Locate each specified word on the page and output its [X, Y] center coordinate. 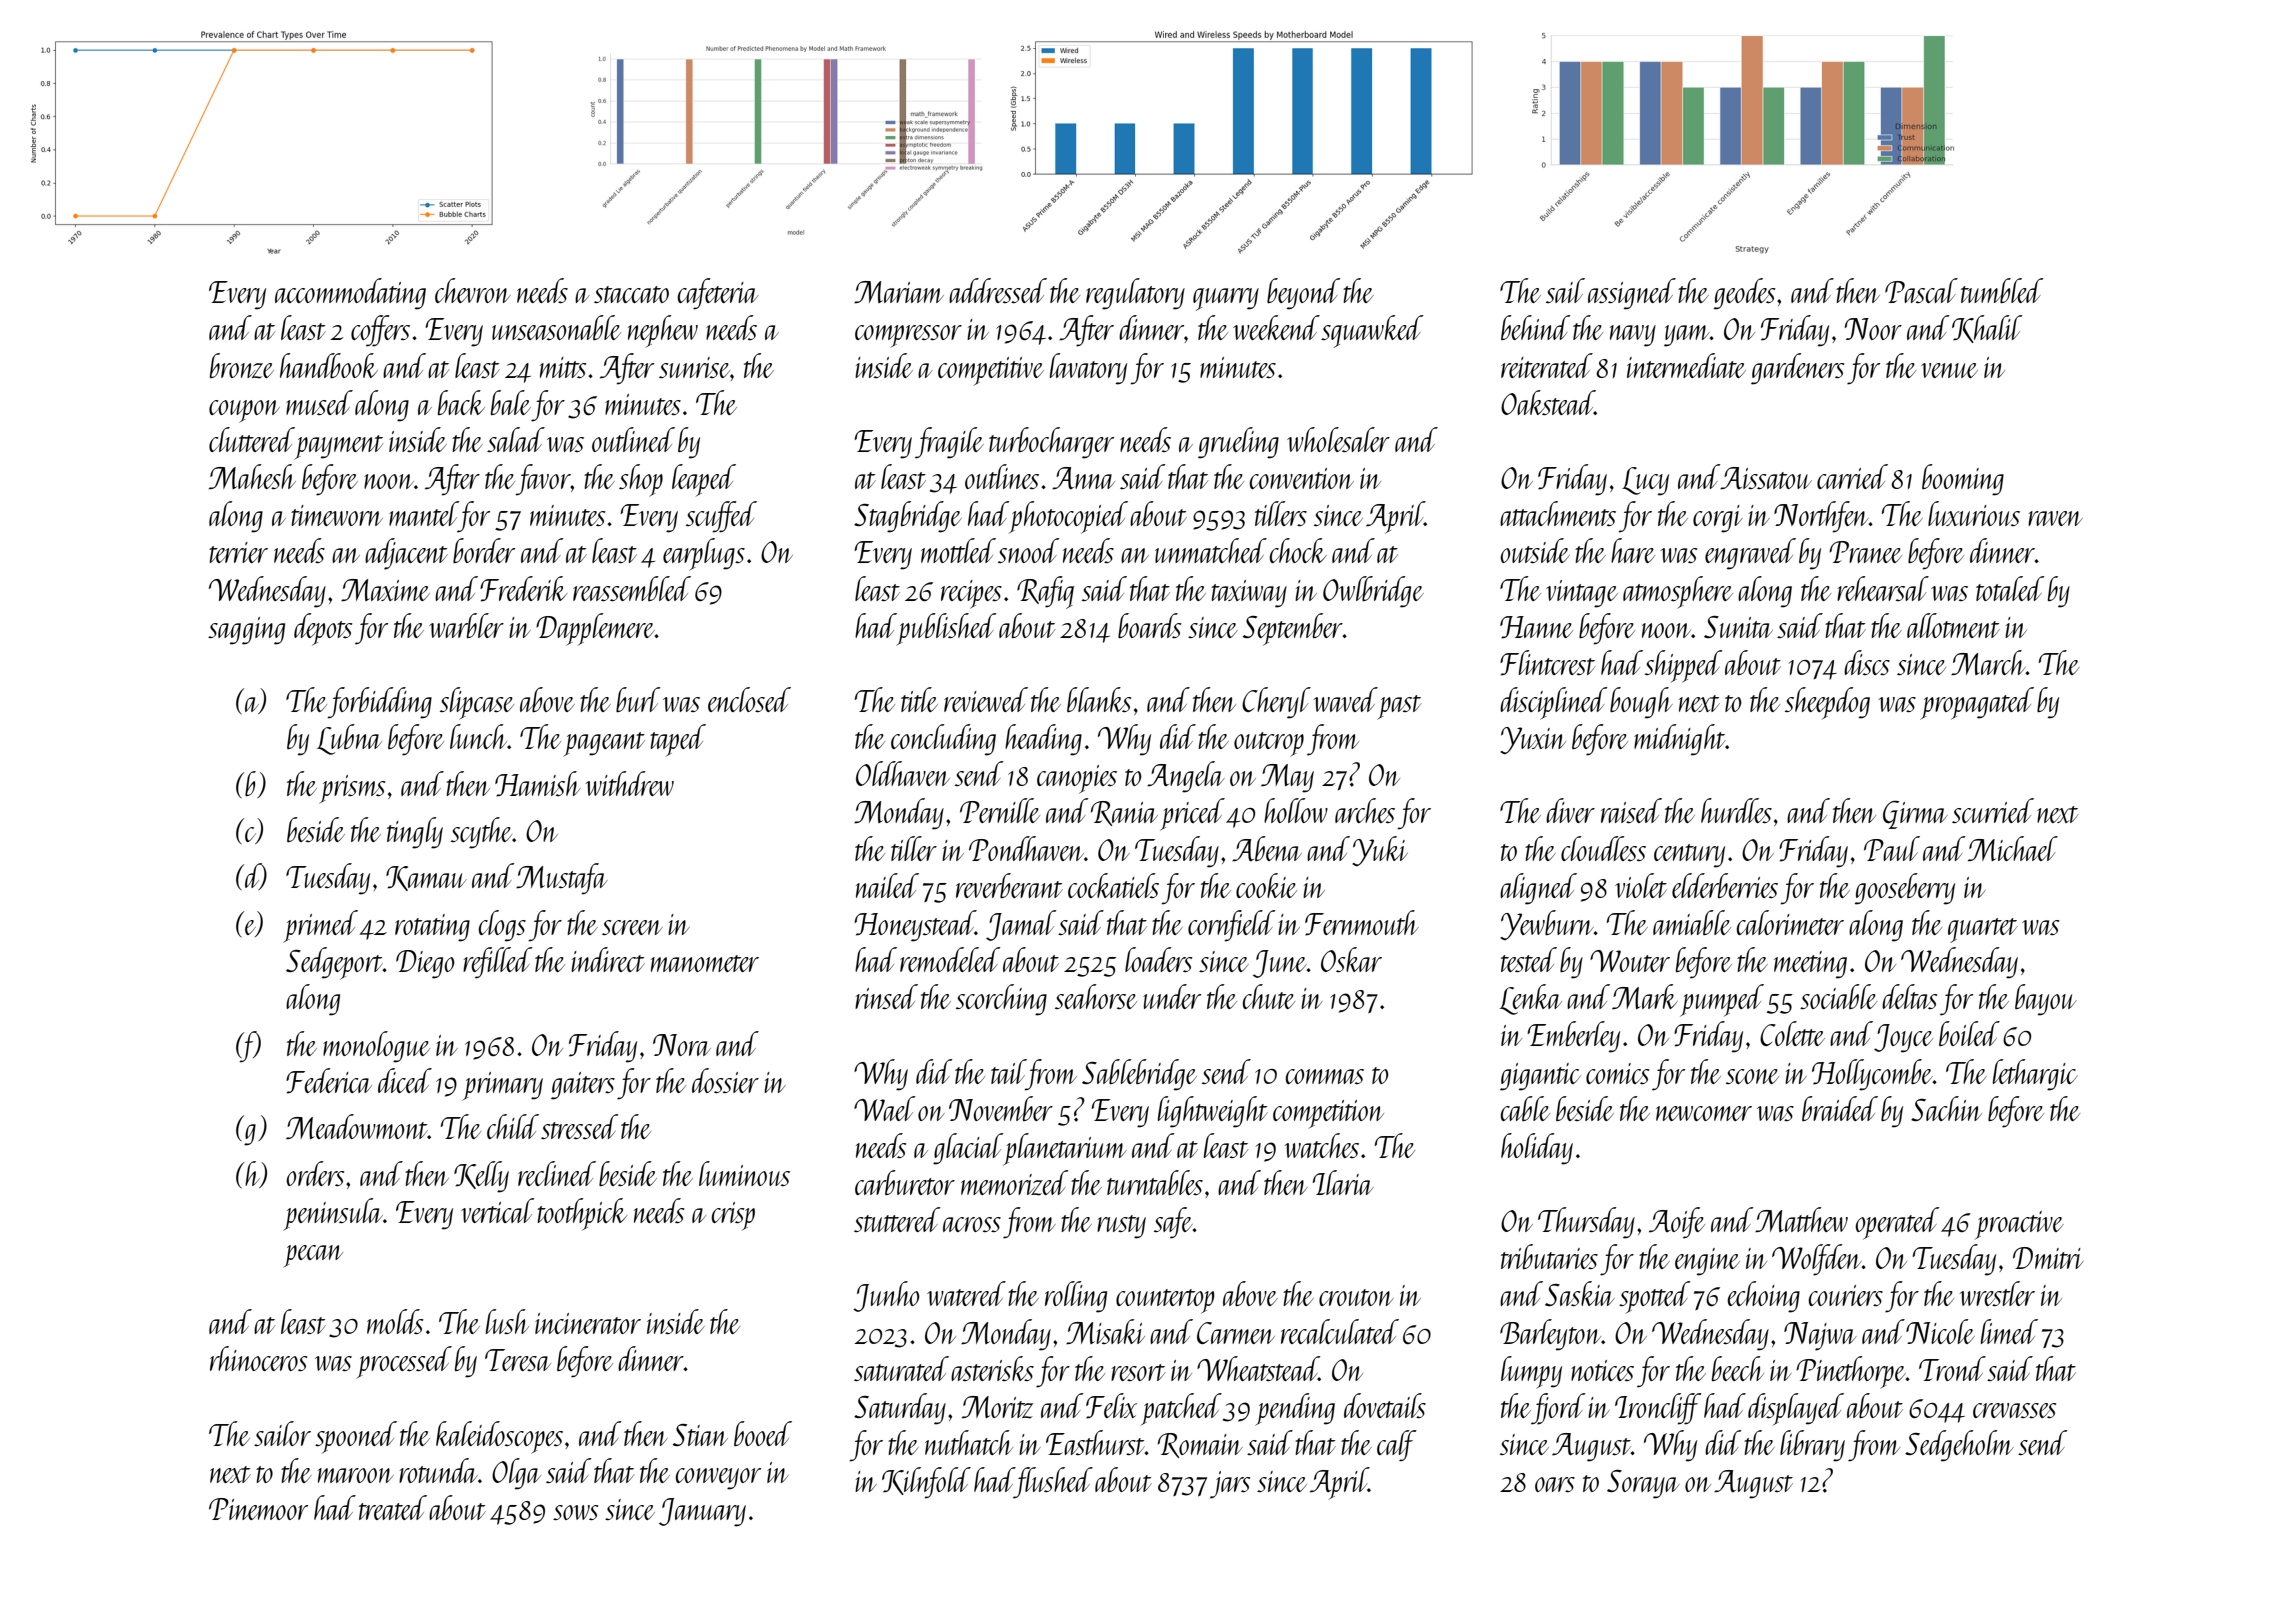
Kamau [426, 878]
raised [1631, 810]
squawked [1372, 331]
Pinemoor [258, 1509]
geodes [1745, 294]
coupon [244, 411]
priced [1192, 814]
